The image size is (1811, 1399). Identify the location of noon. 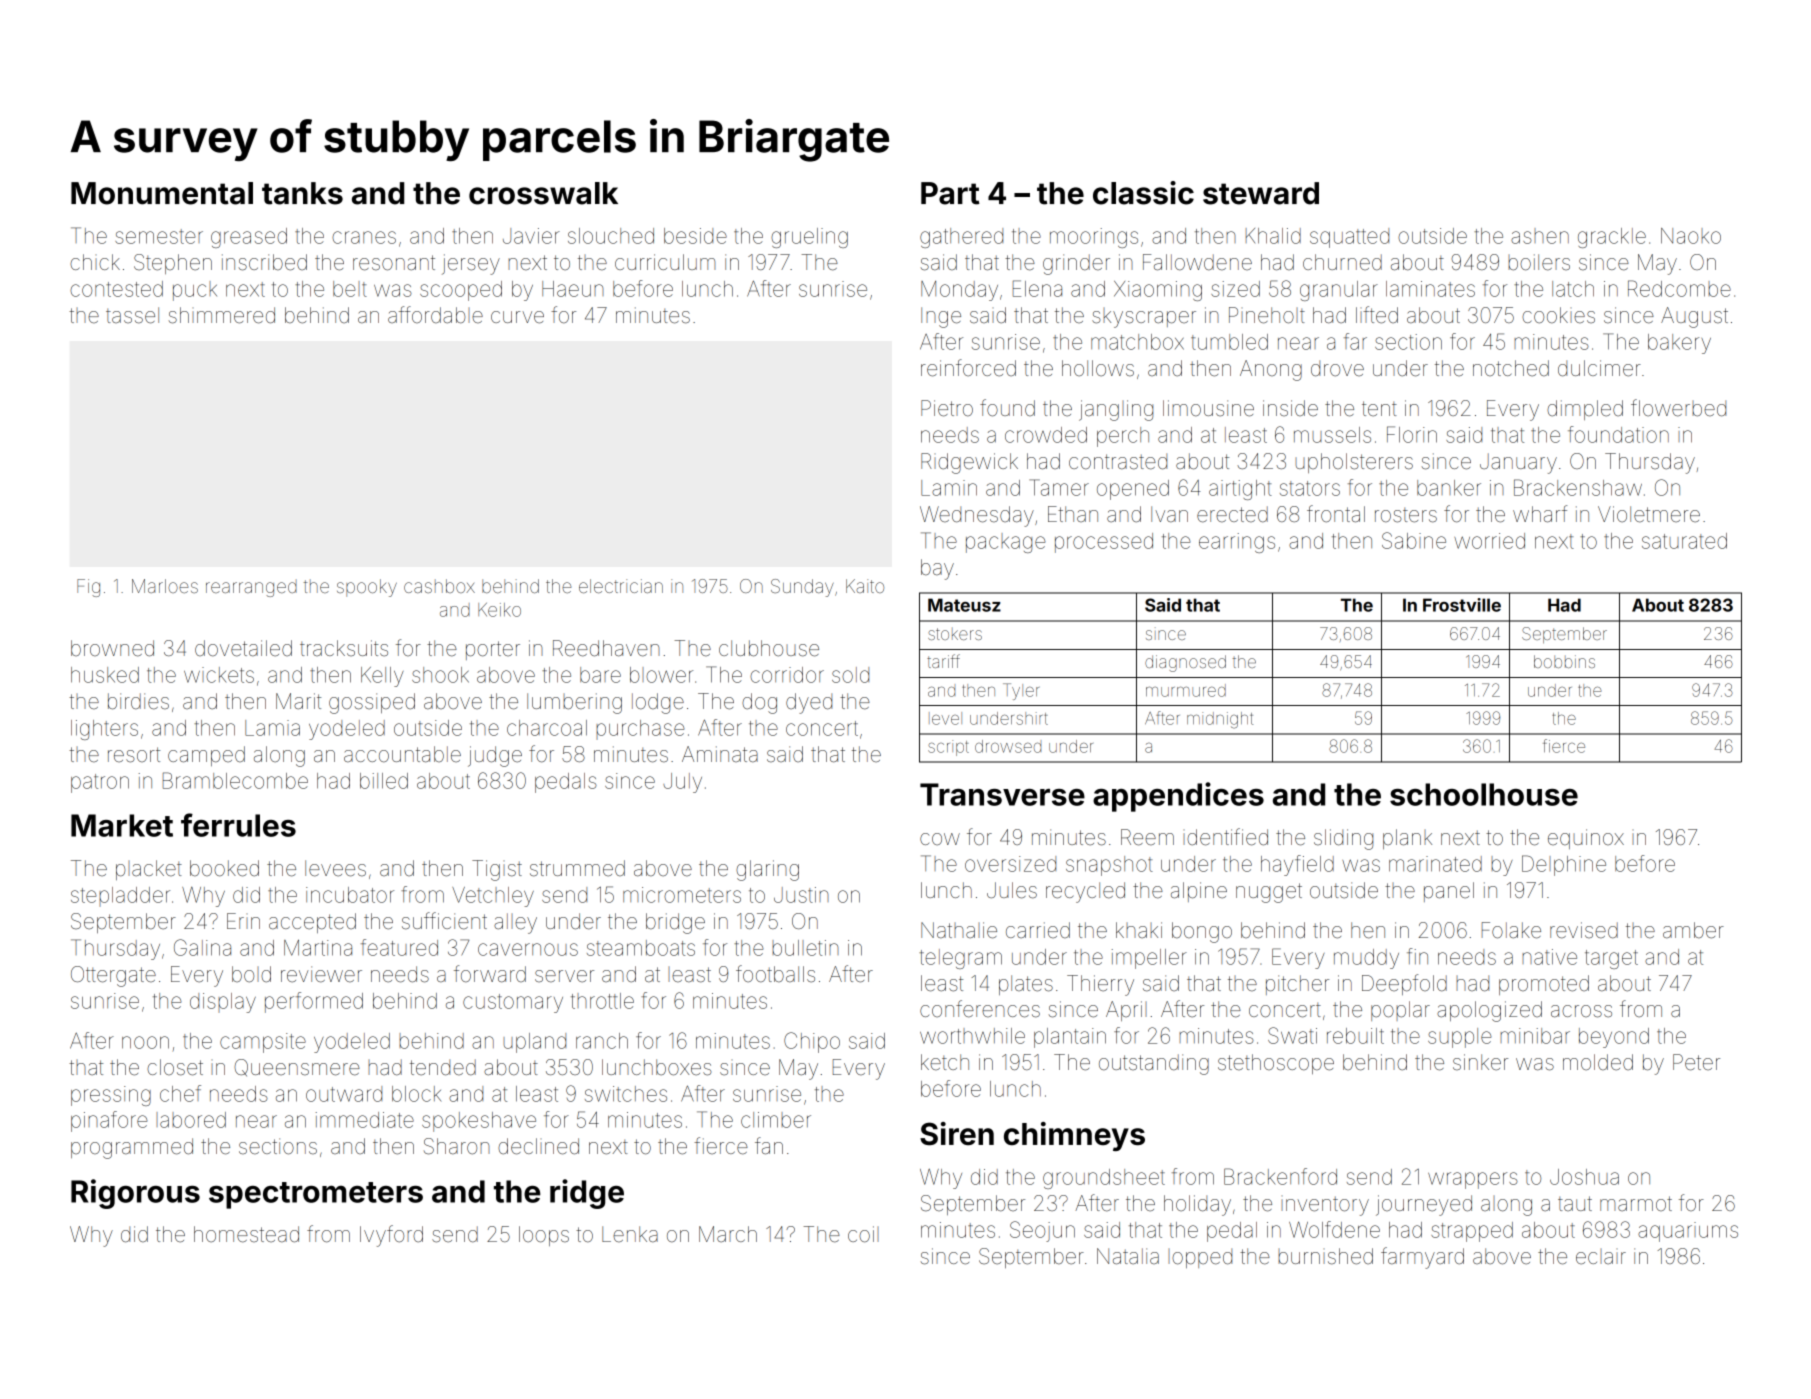
(145, 1042).
